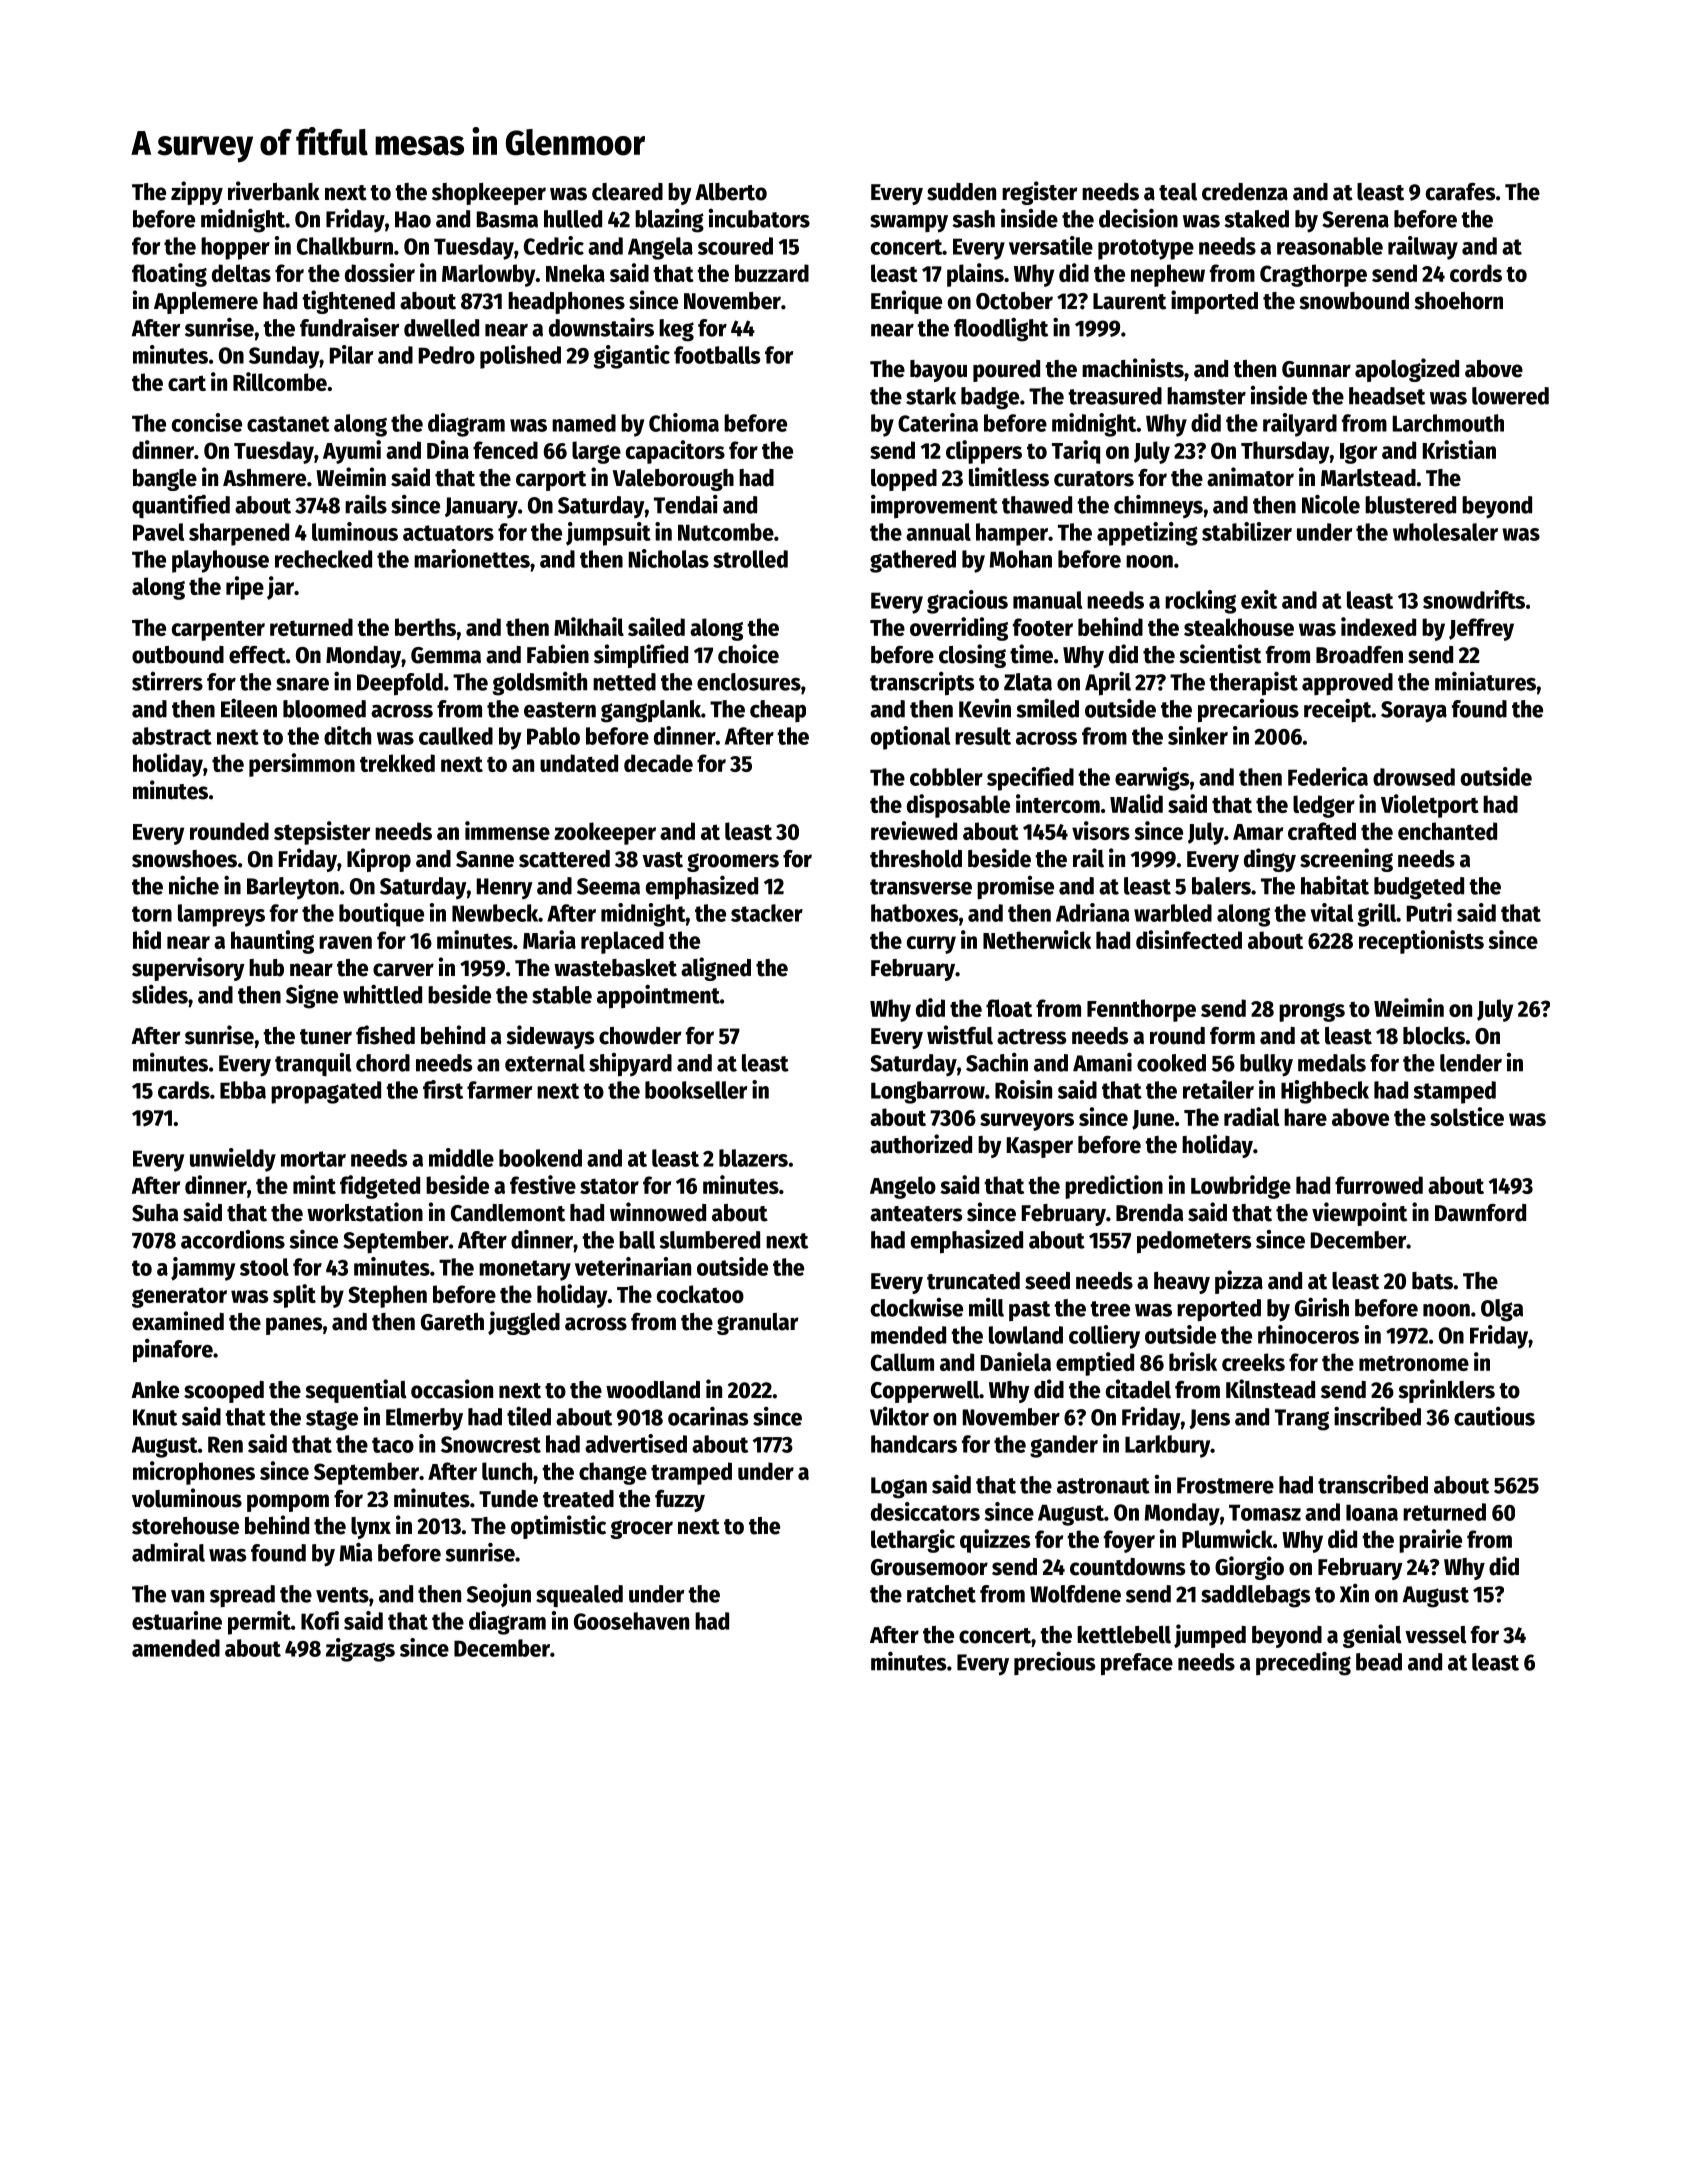  I want to click on dwelled, so click(441, 328).
